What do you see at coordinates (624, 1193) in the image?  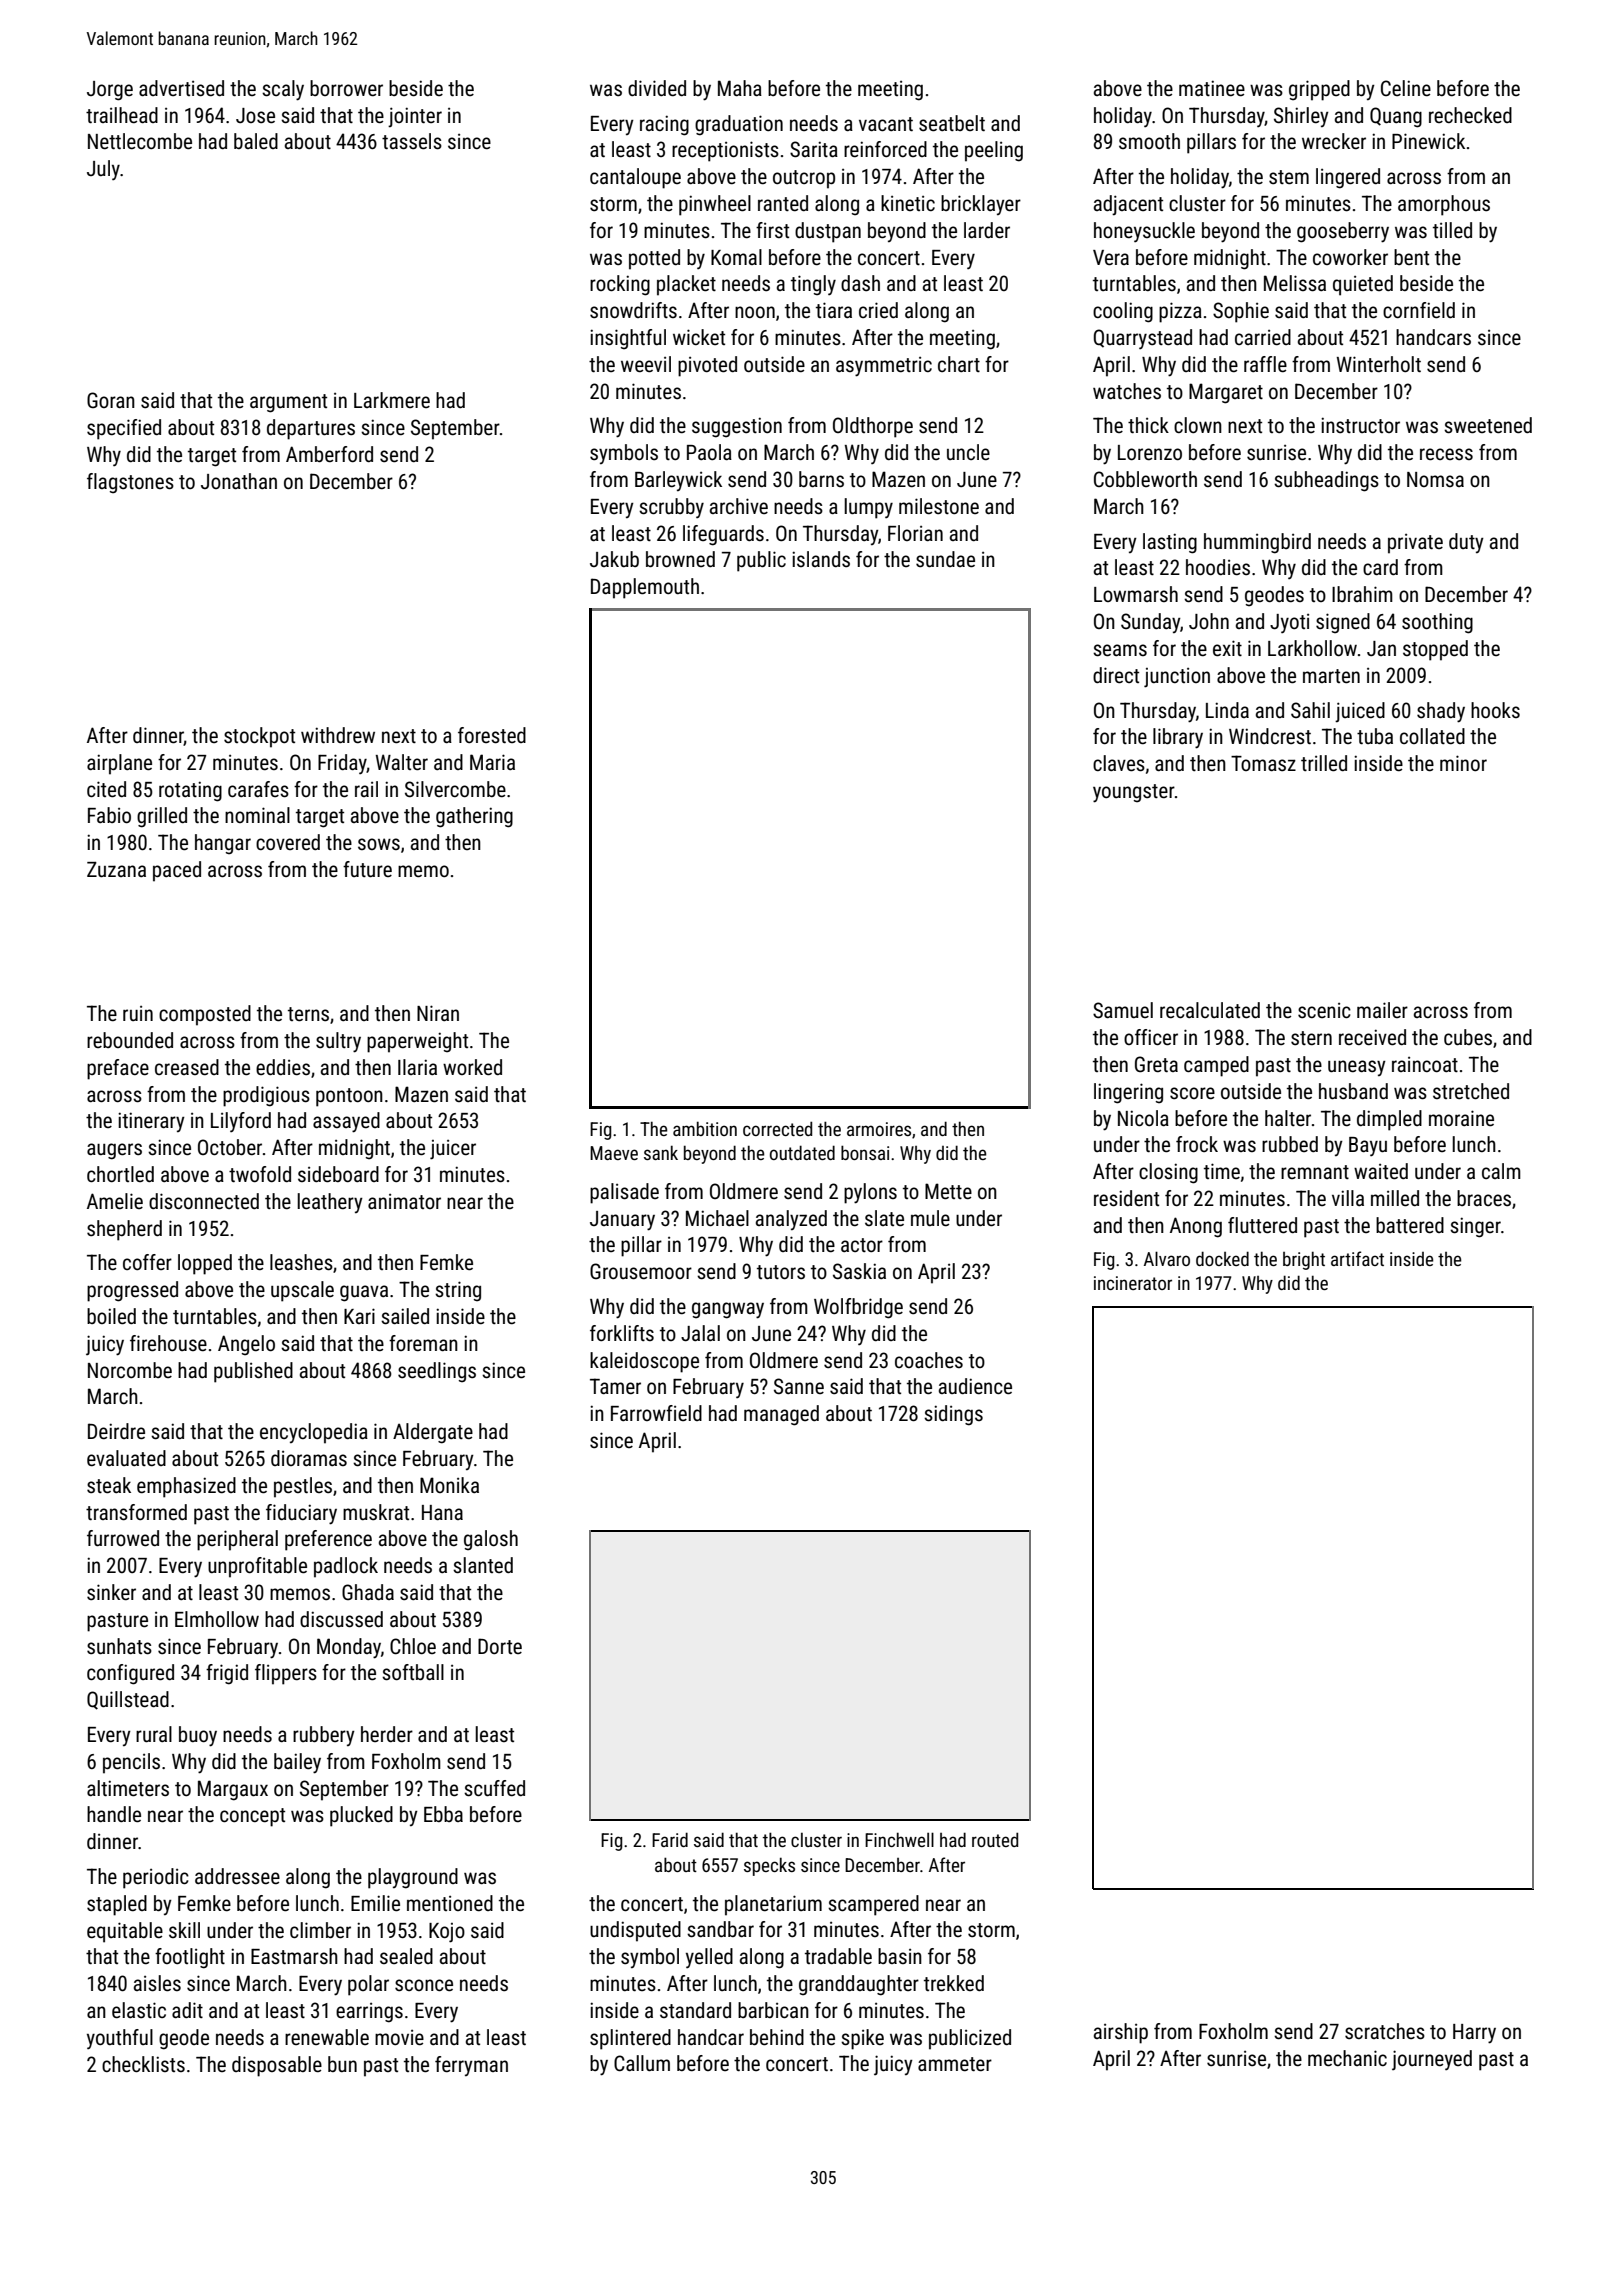 I see `palisade` at bounding box center [624, 1193].
